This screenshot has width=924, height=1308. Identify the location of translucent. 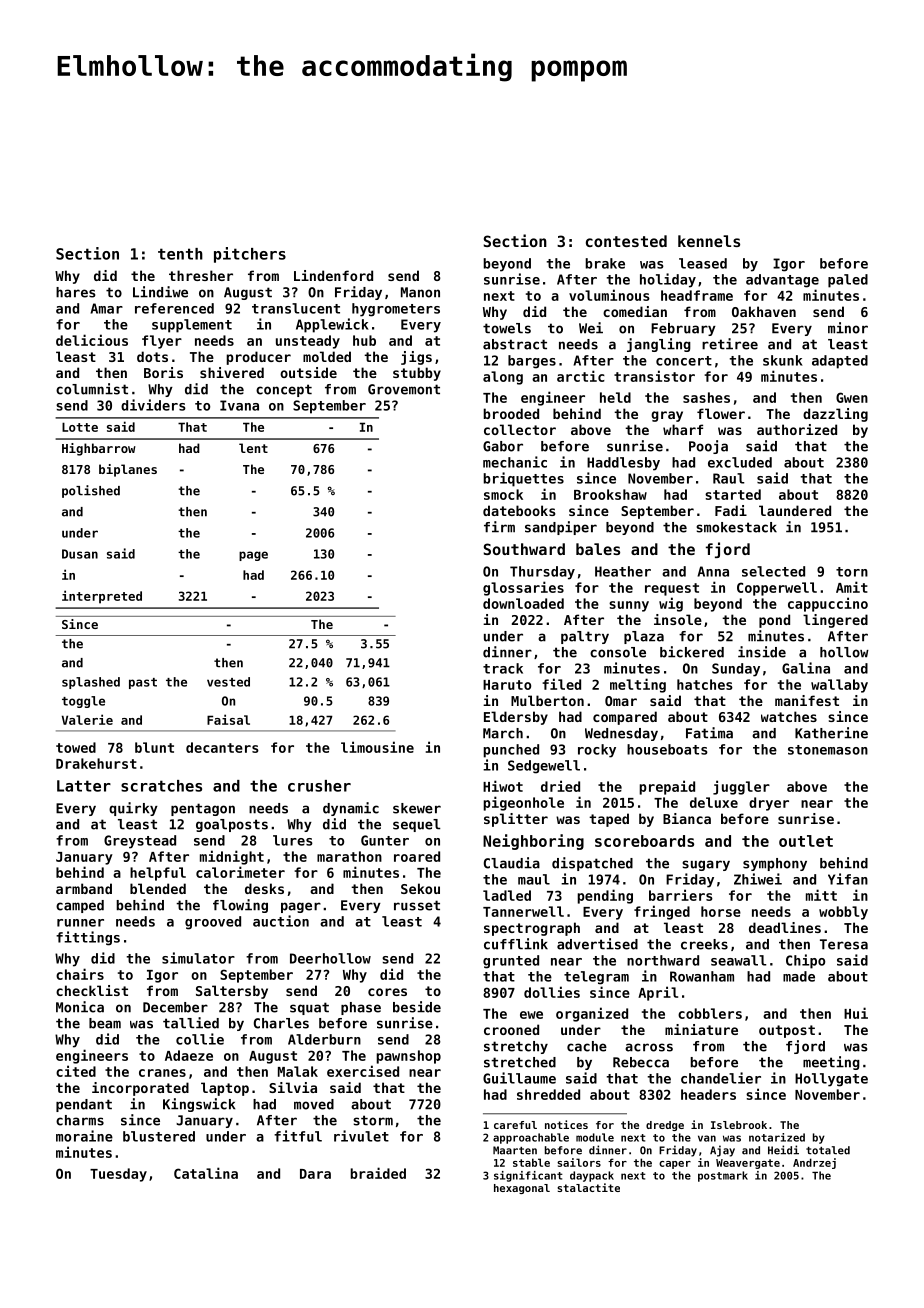
(296, 308).
